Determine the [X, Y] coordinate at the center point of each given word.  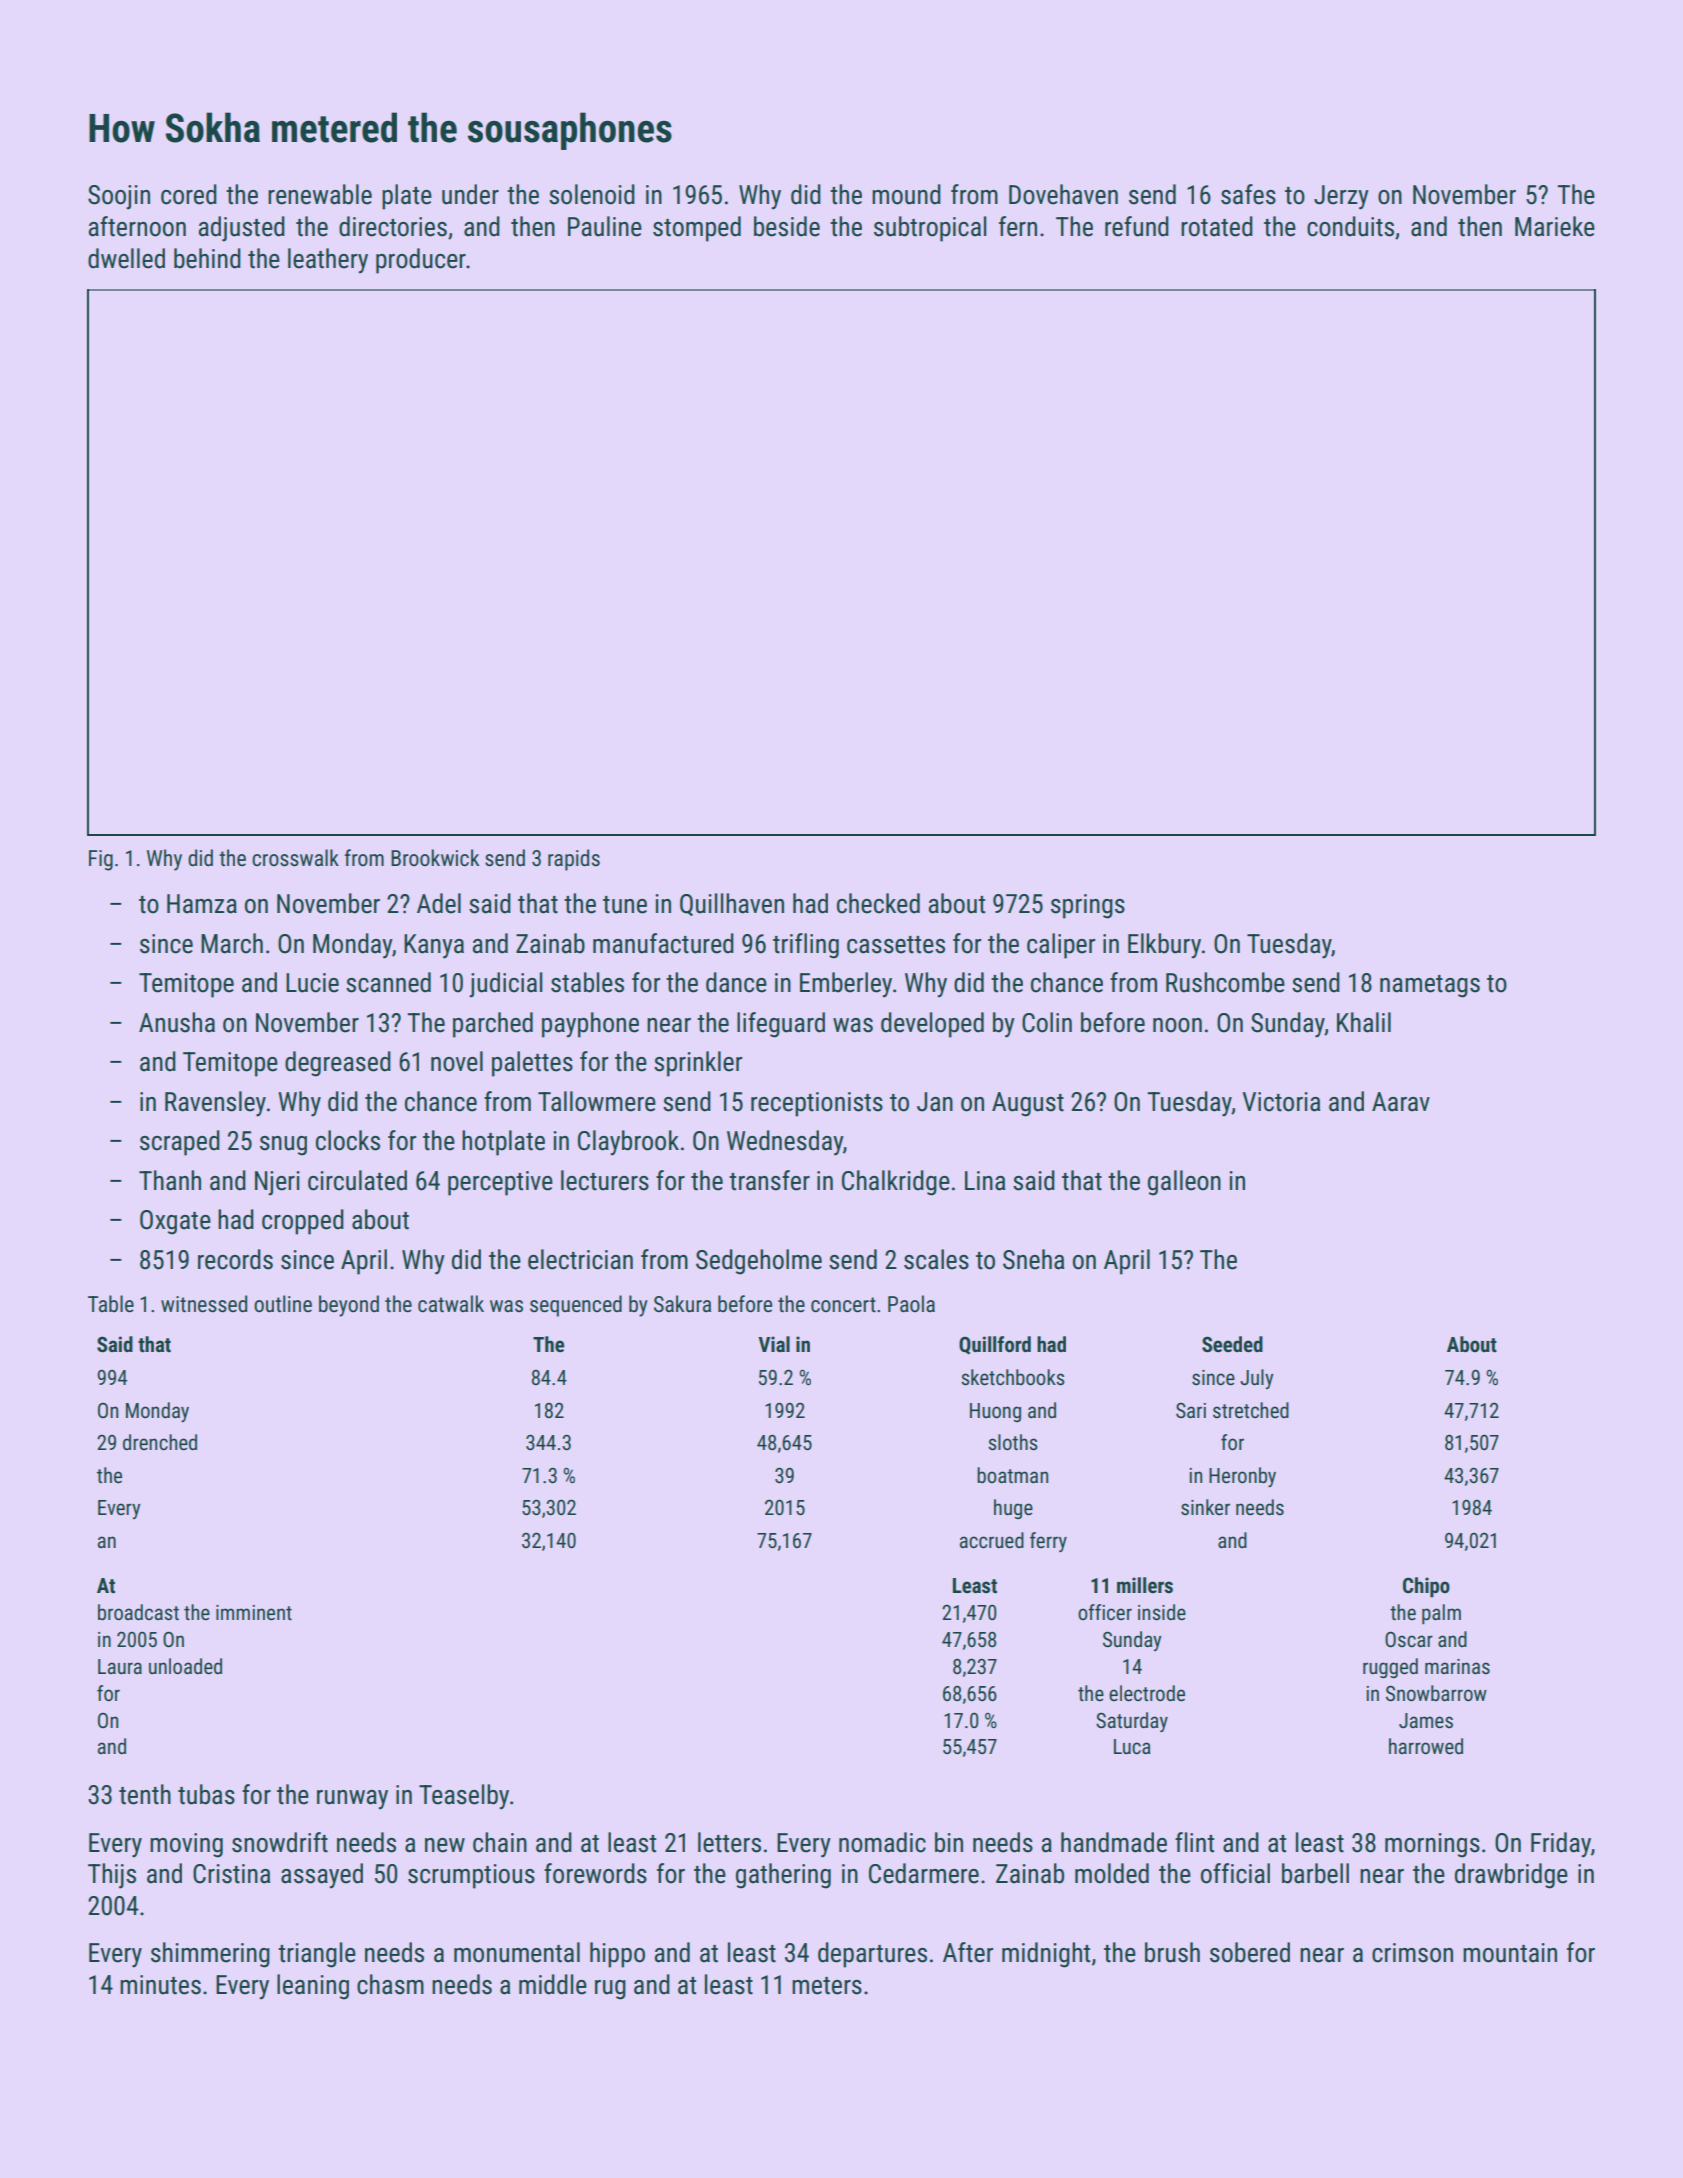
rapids [574, 860]
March [232, 943]
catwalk [451, 1304]
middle [553, 1984]
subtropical [930, 229]
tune [625, 905]
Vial [774, 1344]
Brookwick [435, 857]
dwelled [126, 258]
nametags [1430, 986]
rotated [1217, 226]
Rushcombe [1225, 982]
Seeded [1232, 1344]
